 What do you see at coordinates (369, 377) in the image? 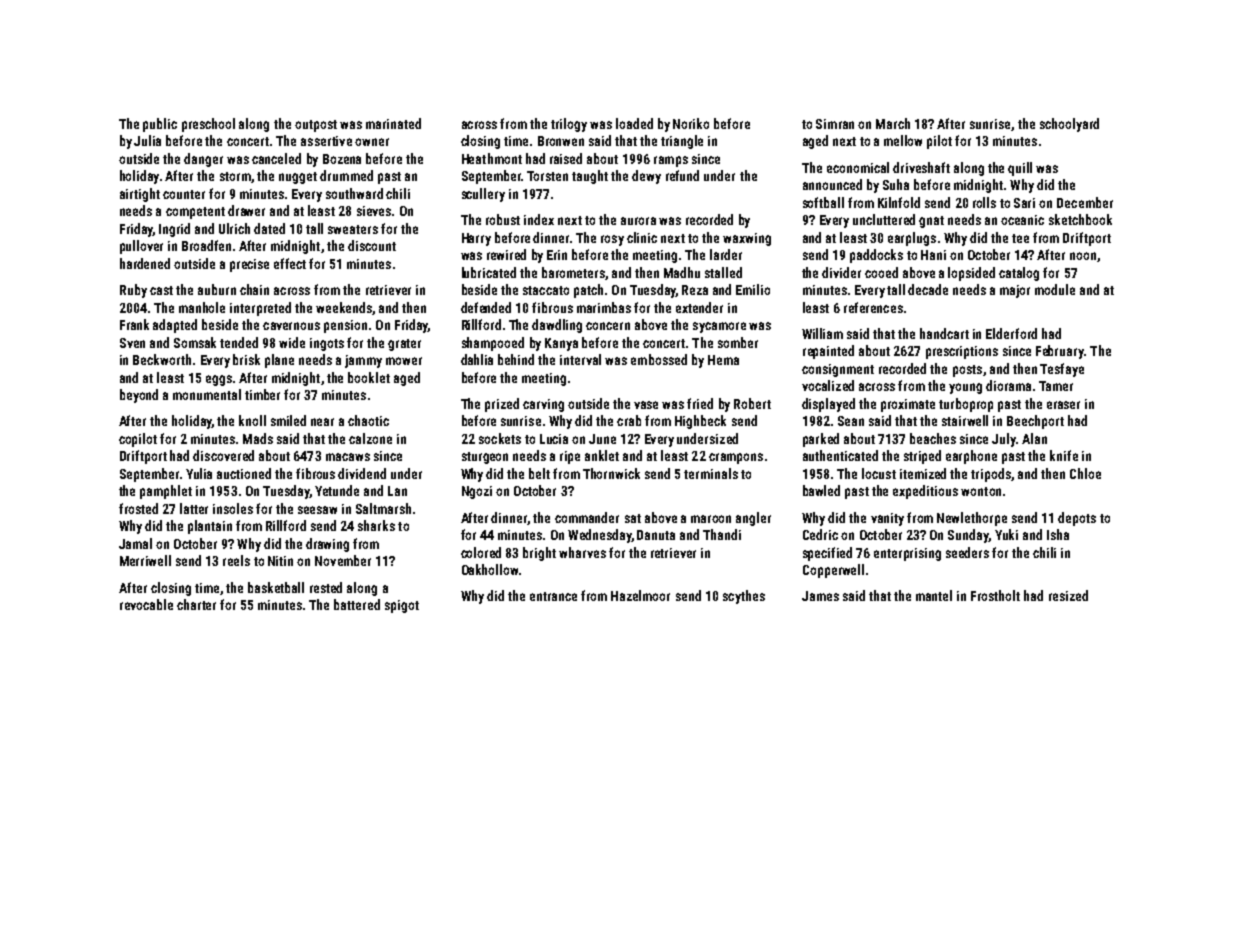
I see `booklet` at bounding box center [369, 377].
